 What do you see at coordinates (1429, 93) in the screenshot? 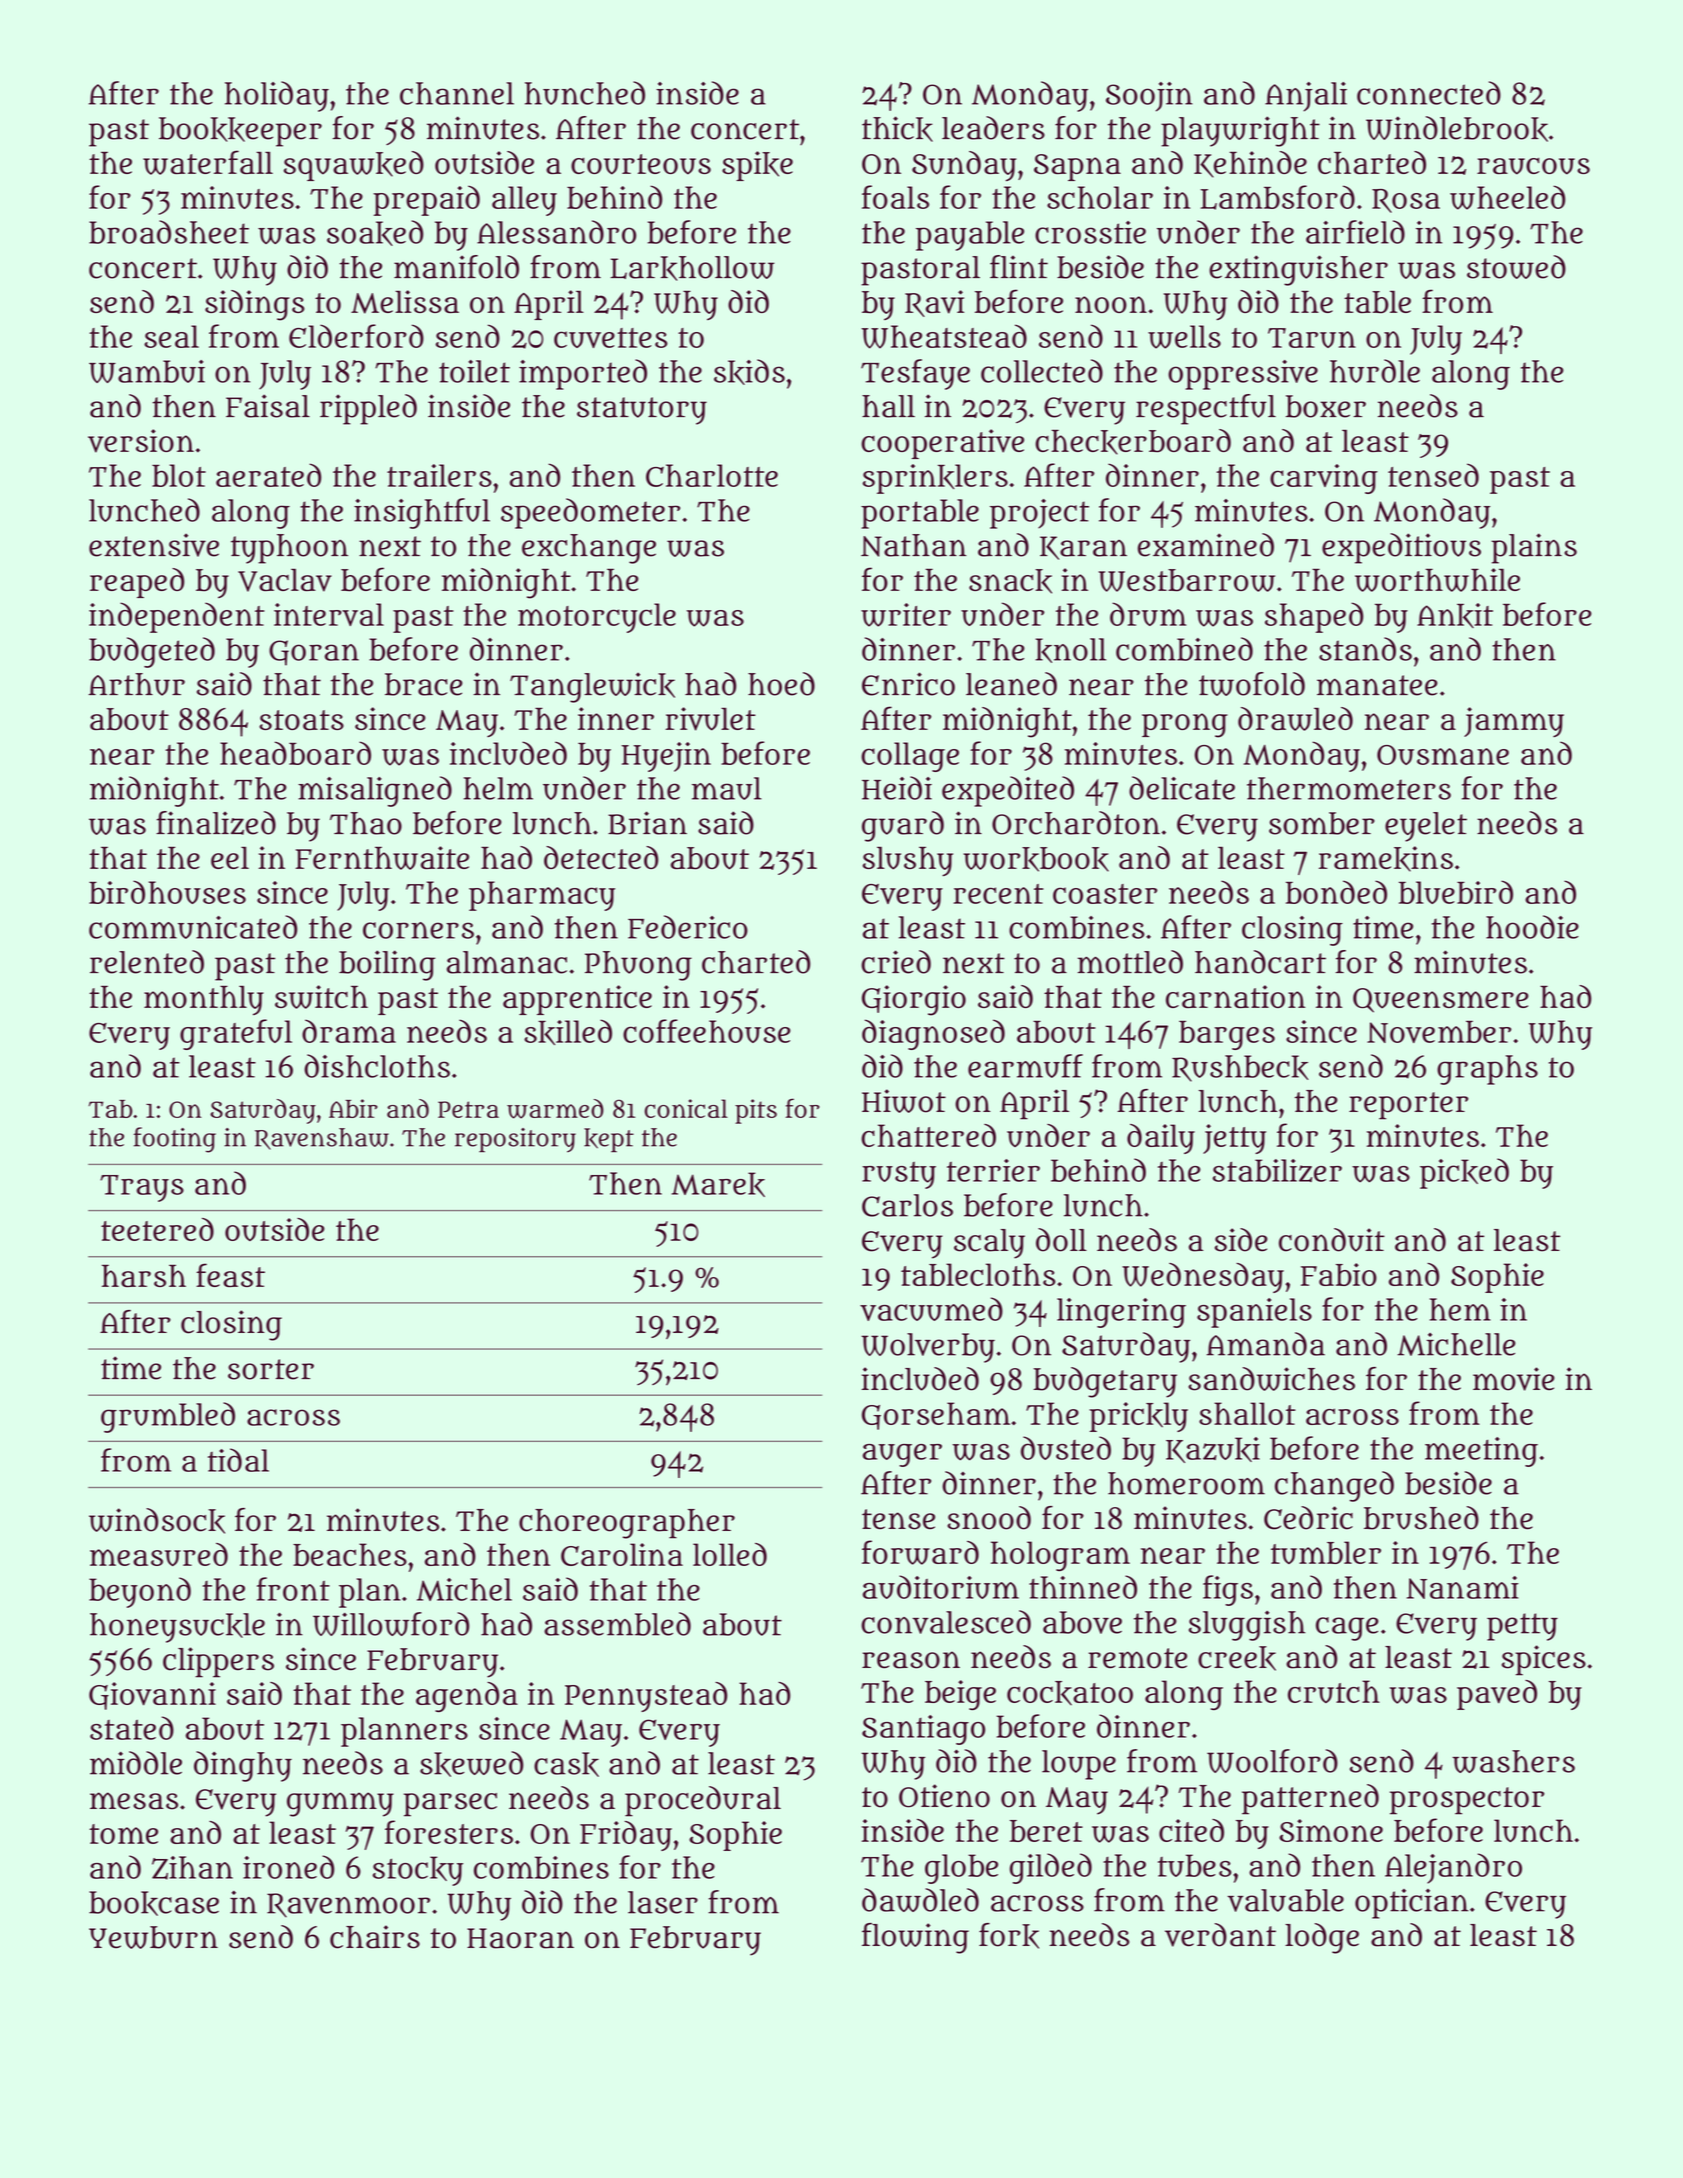
I see `connected` at bounding box center [1429, 93].
